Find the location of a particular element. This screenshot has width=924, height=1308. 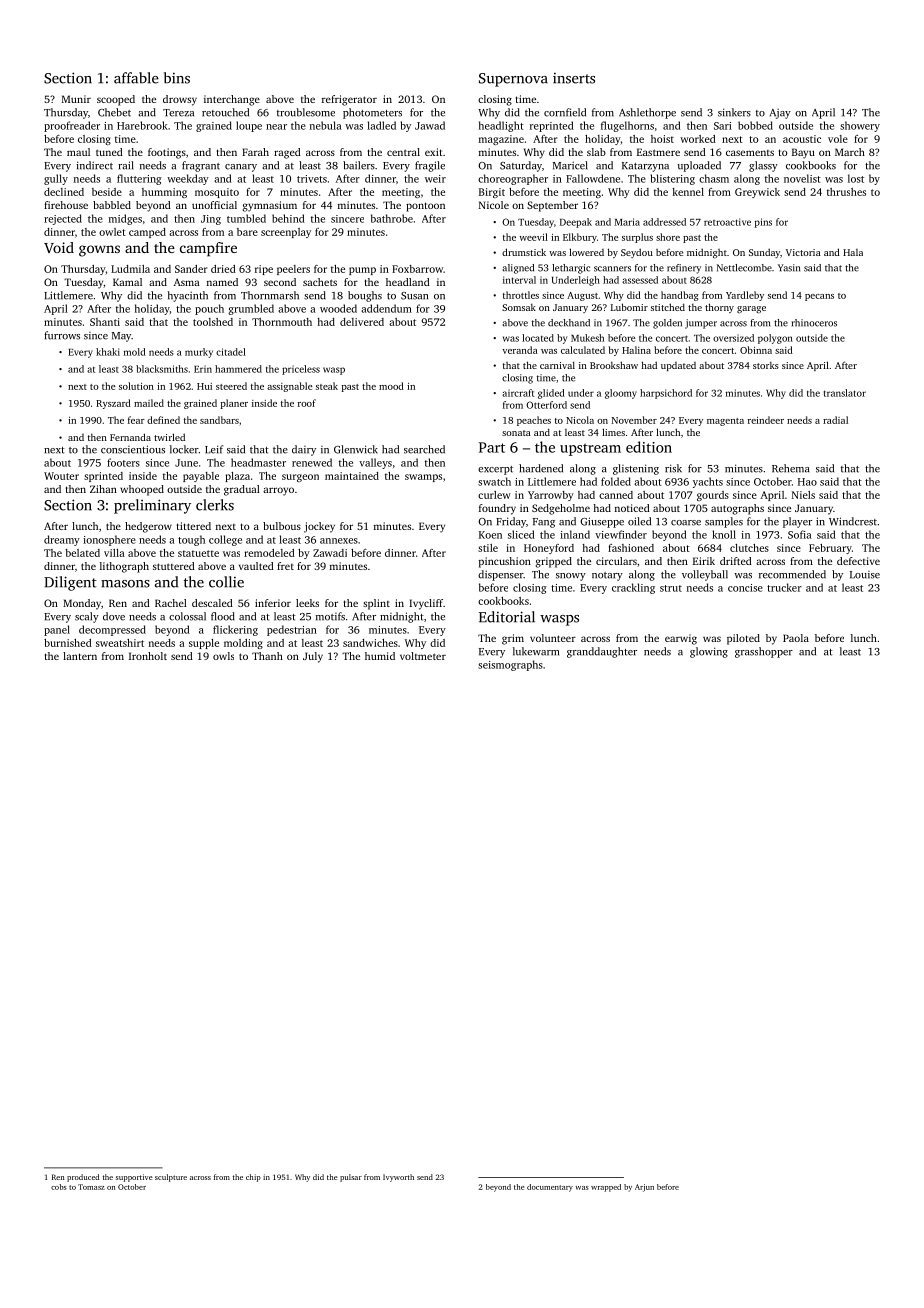

Ludmila is located at coordinates (130, 269).
